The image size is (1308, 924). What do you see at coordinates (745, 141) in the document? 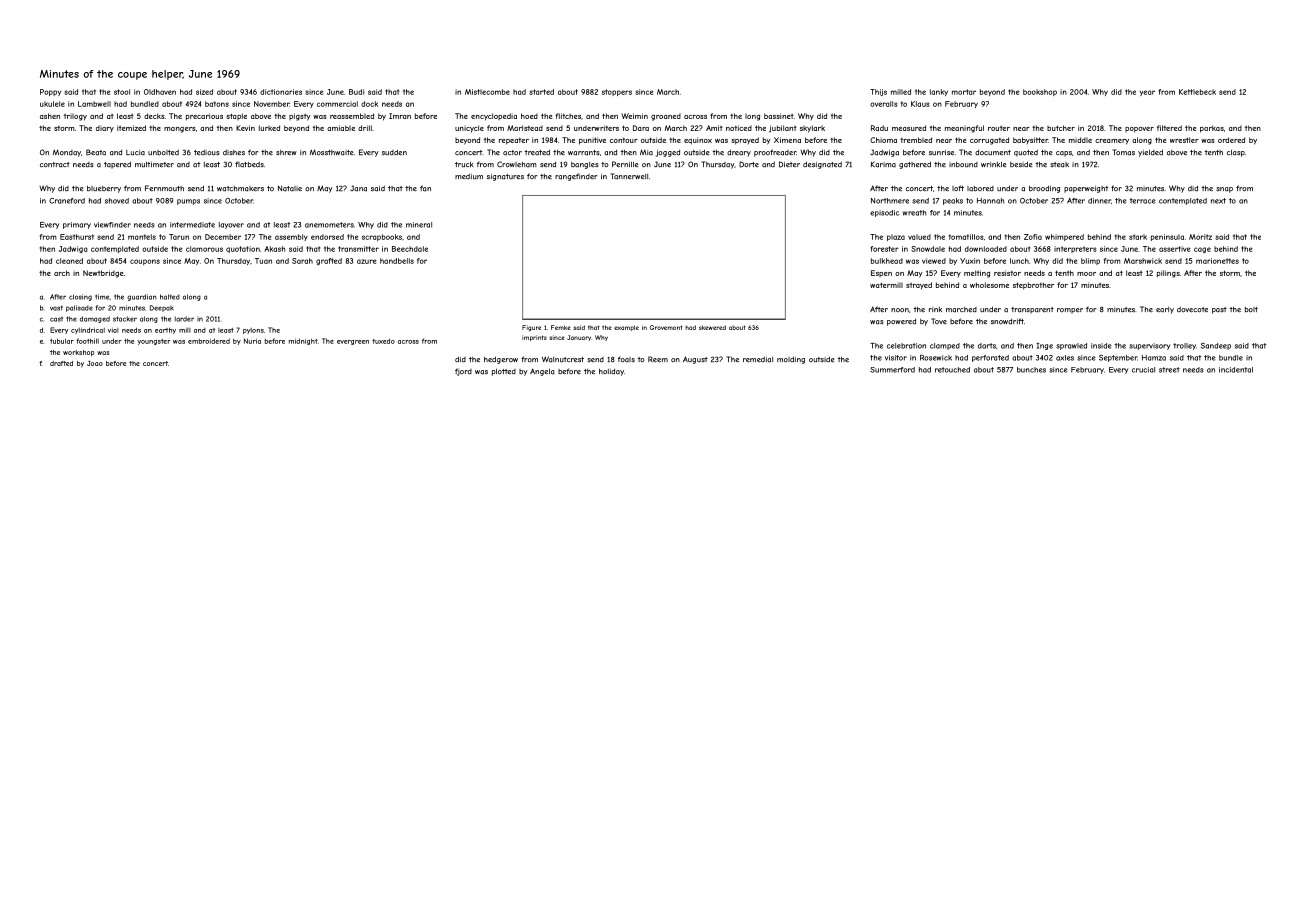
I see `sprayed` at bounding box center [745, 141].
